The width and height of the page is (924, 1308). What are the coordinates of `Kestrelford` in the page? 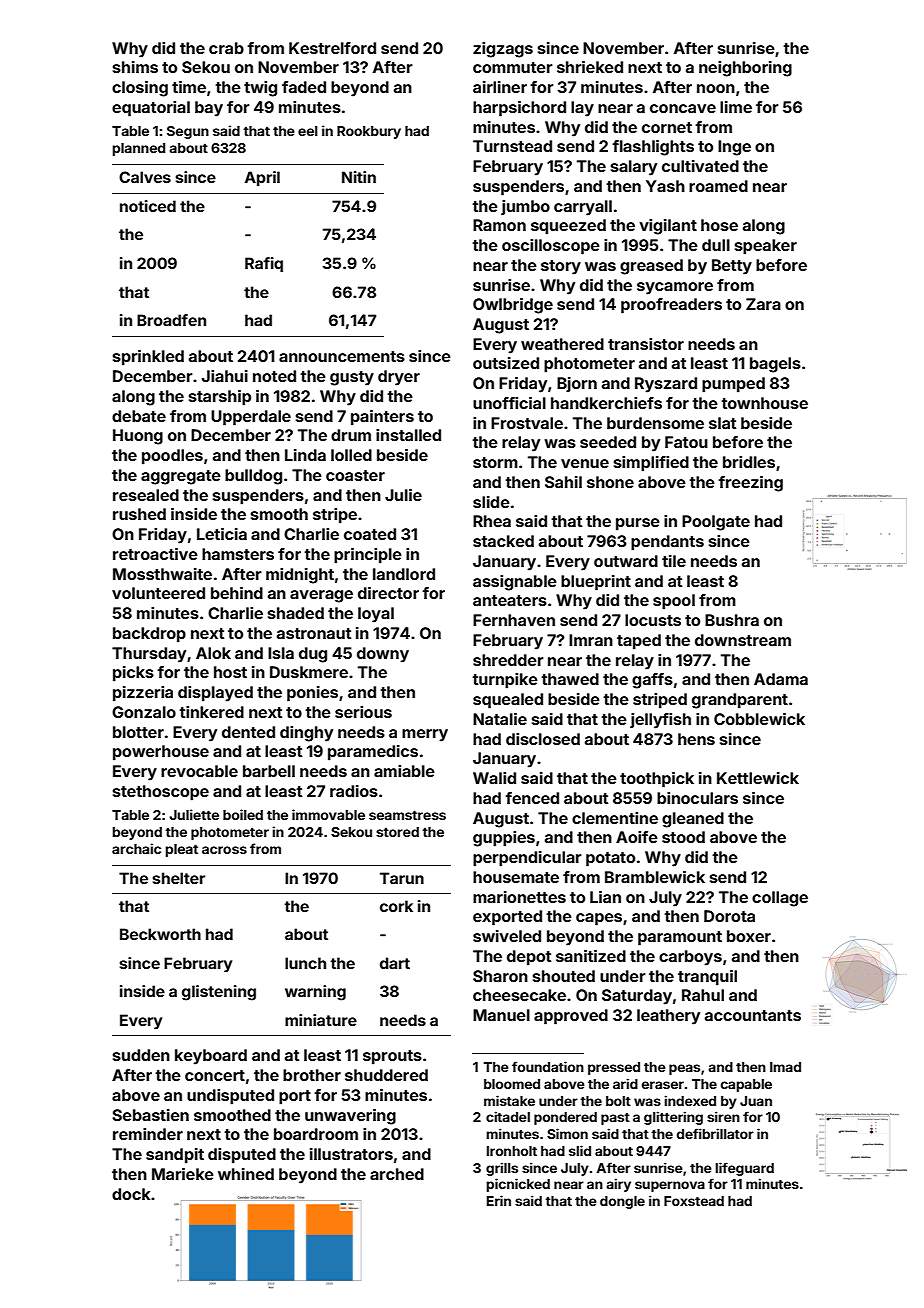 It's located at (332, 48).
